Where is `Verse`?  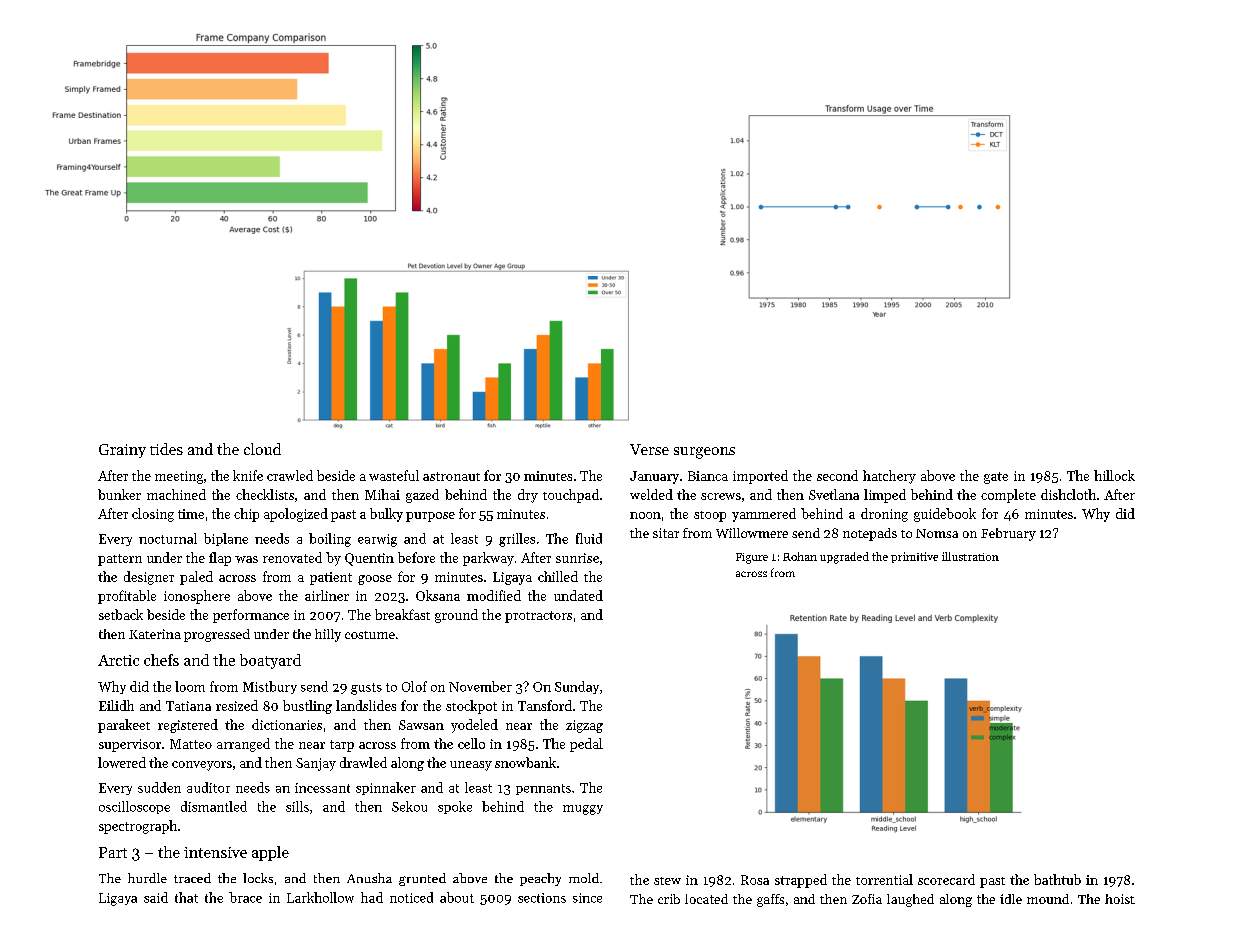 Verse is located at coordinates (649, 449).
